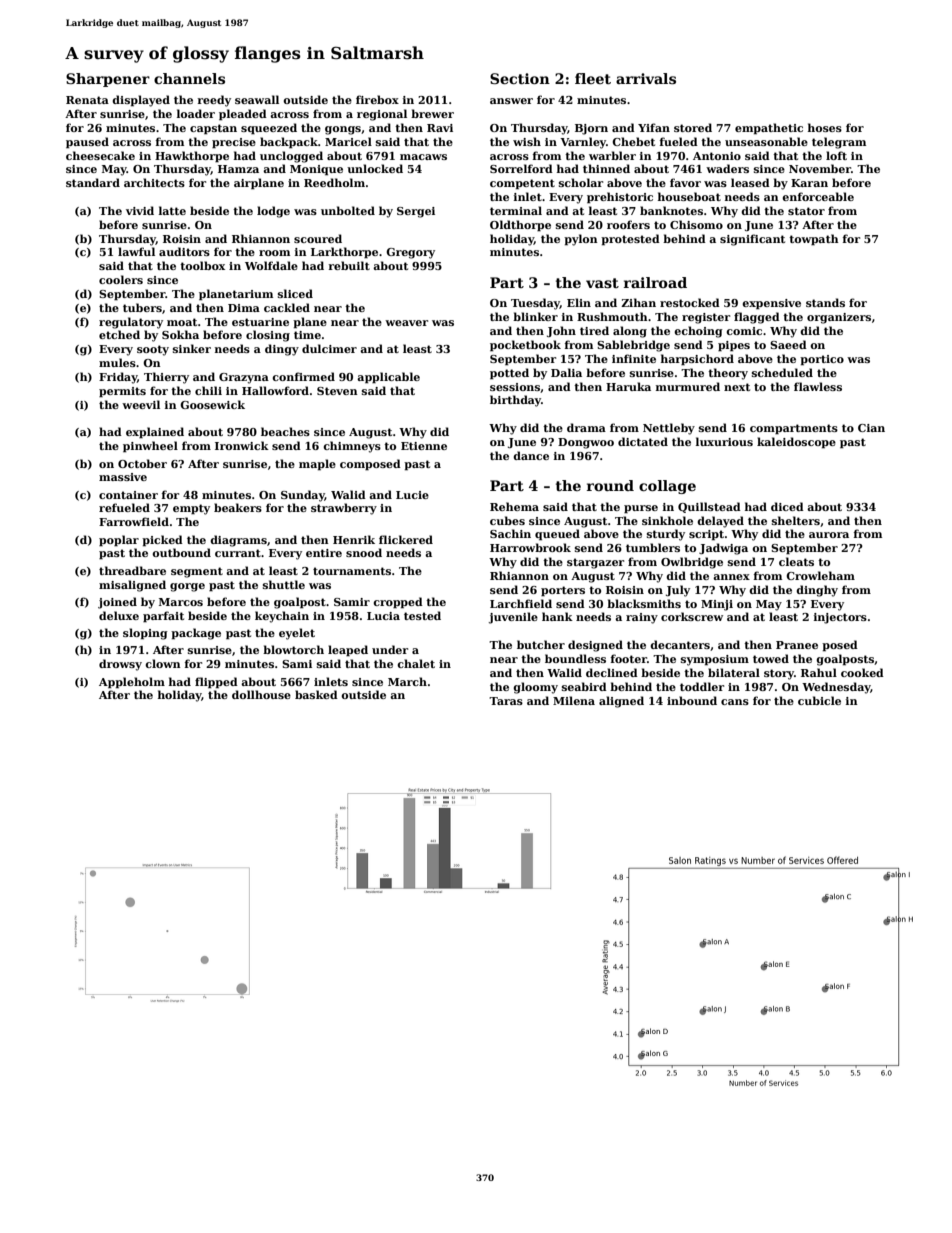 The image size is (952, 1233). Describe the element at coordinates (689, 196) in the image. I see `houseboat` at that location.
